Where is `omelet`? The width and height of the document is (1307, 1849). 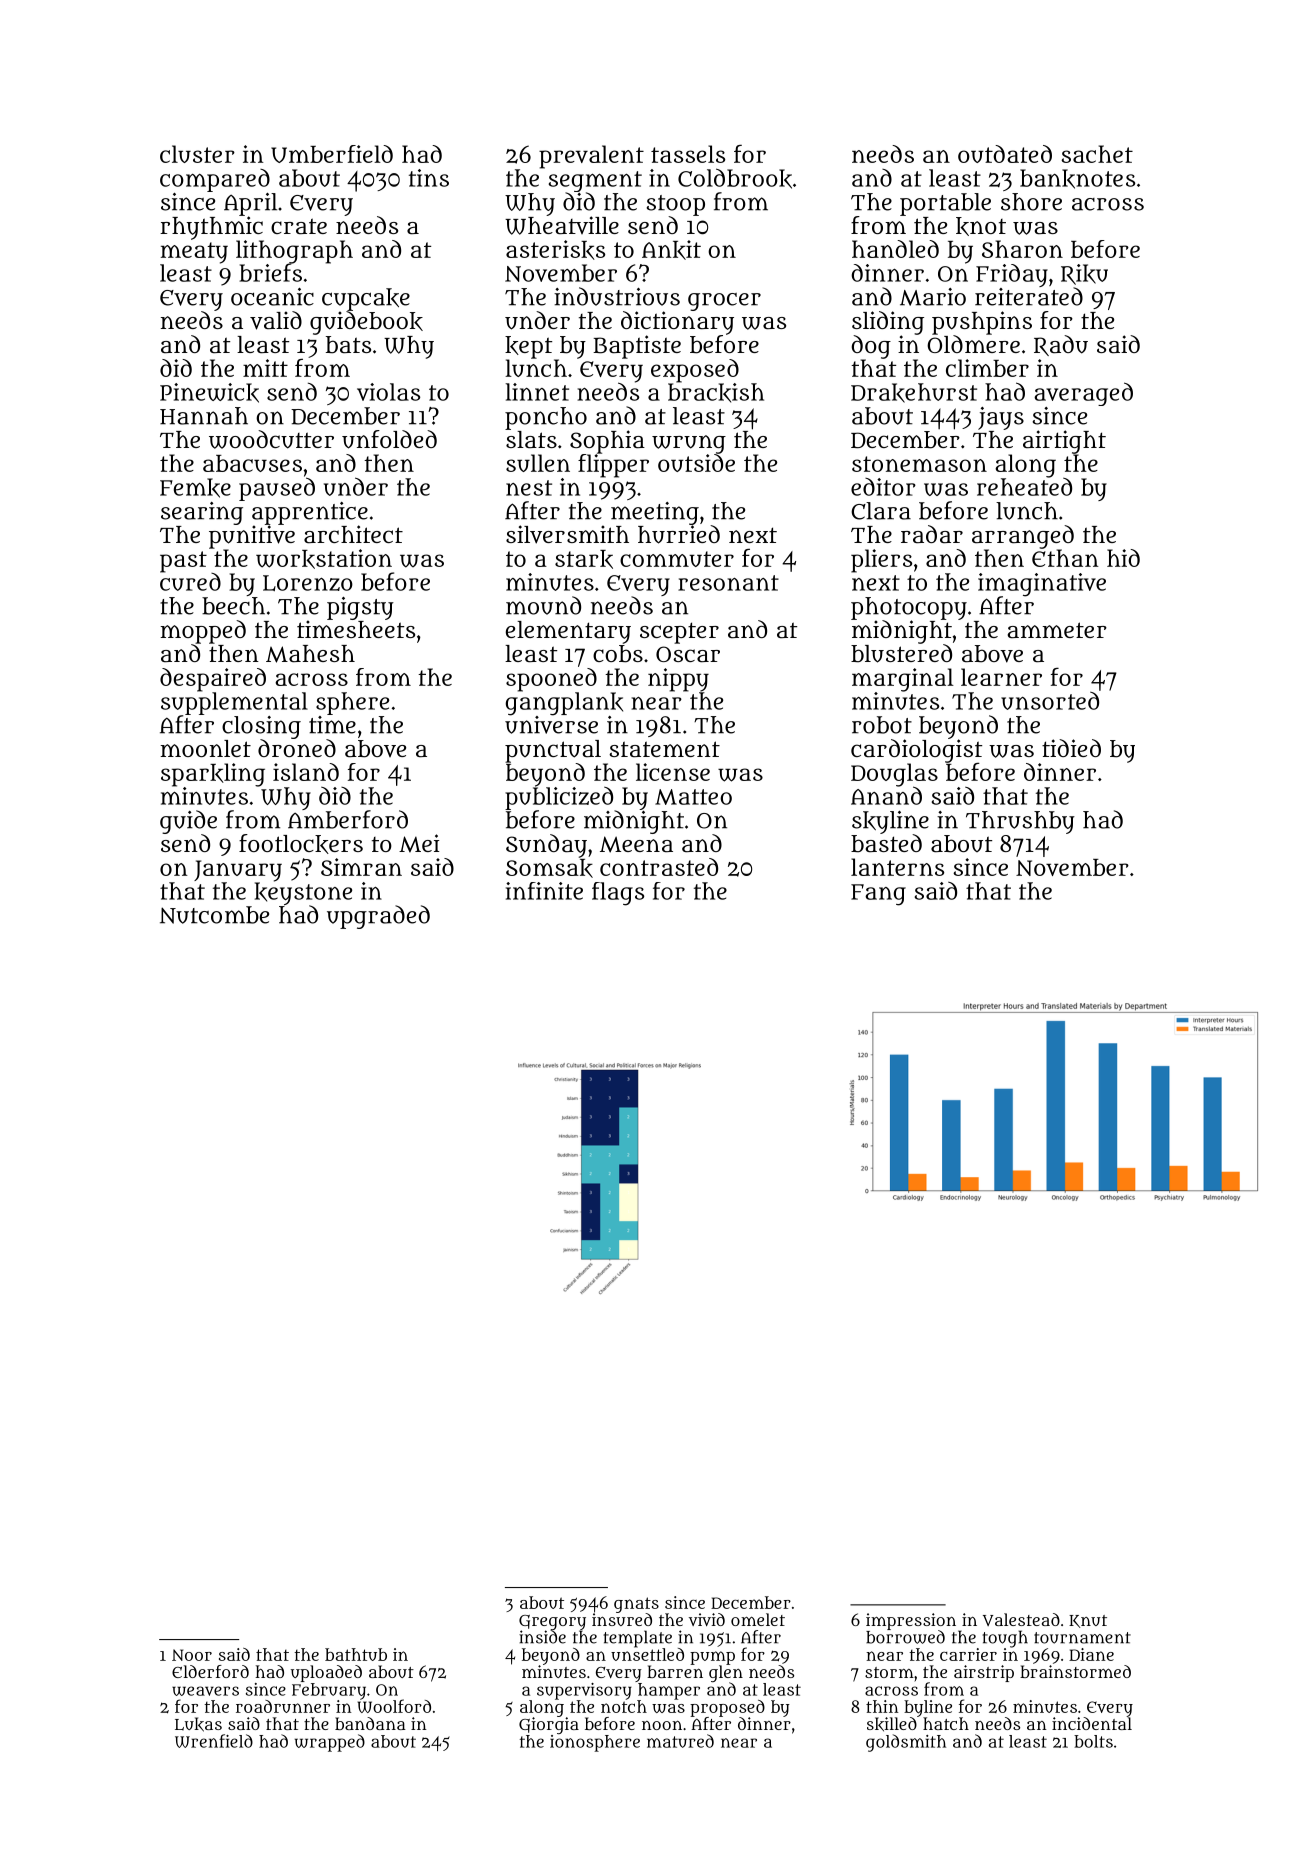
omelet is located at coordinates (758, 1619).
